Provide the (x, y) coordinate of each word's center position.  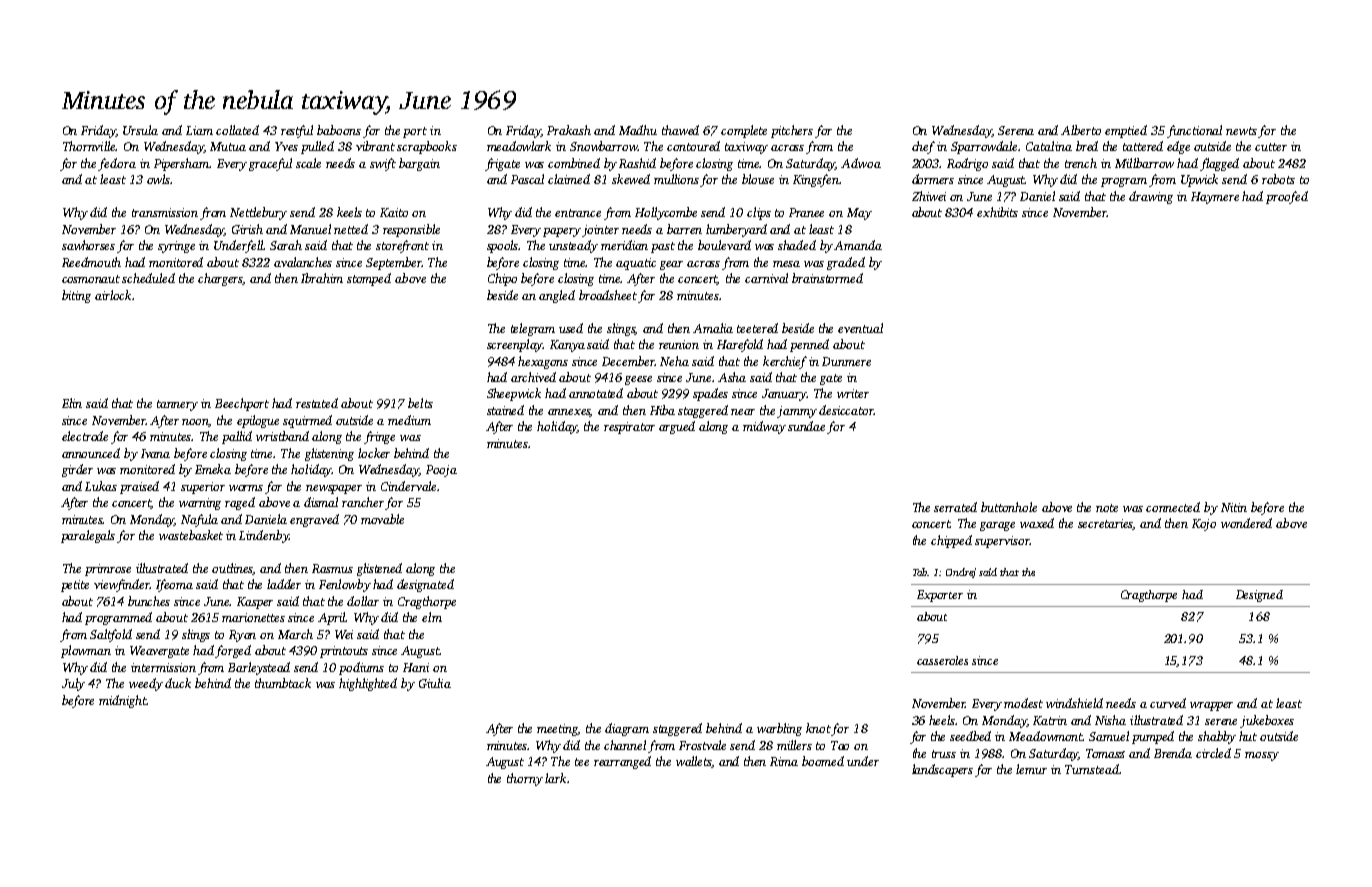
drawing (1151, 197)
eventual (860, 328)
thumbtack (283, 683)
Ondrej (961, 573)
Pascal (527, 179)
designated (425, 585)
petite (75, 586)
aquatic (636, 264)
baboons (339, 130)
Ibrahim (322, 278)
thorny (525, 779)
